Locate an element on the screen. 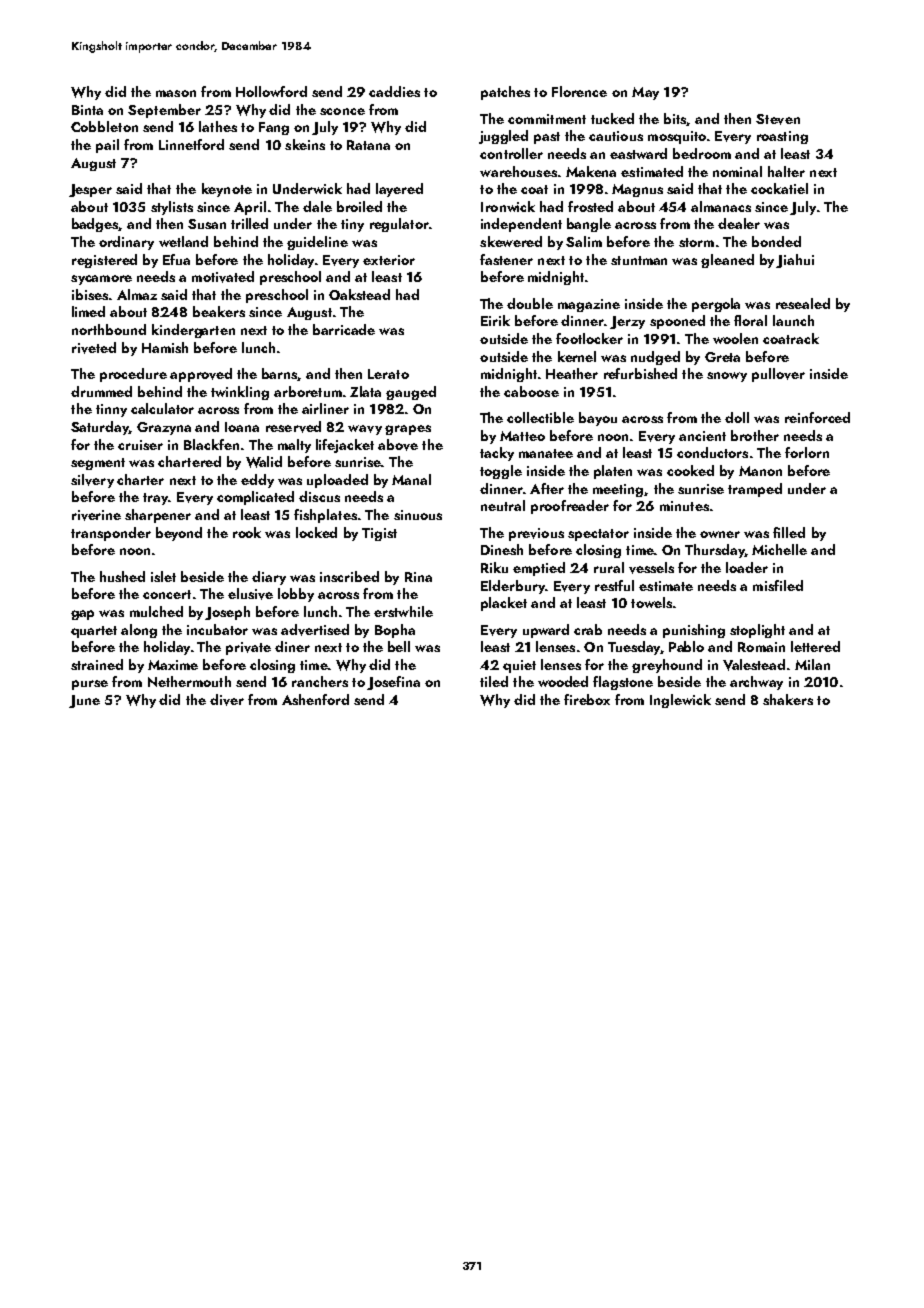 This screenshot has height=1308, width=924. concert is located at coordinates (167, 594).
